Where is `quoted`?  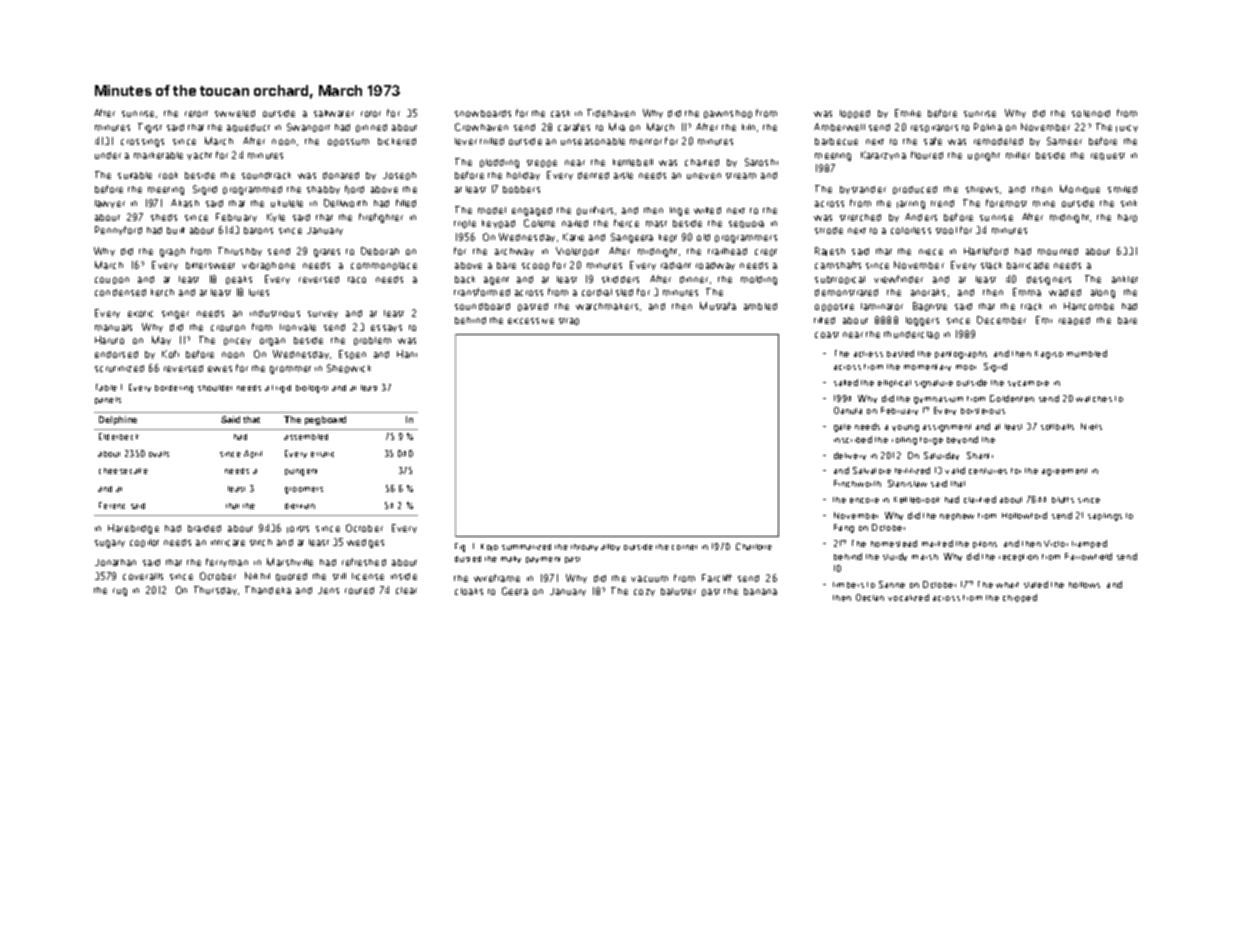
quoted is located at coordinates (291, 577).
